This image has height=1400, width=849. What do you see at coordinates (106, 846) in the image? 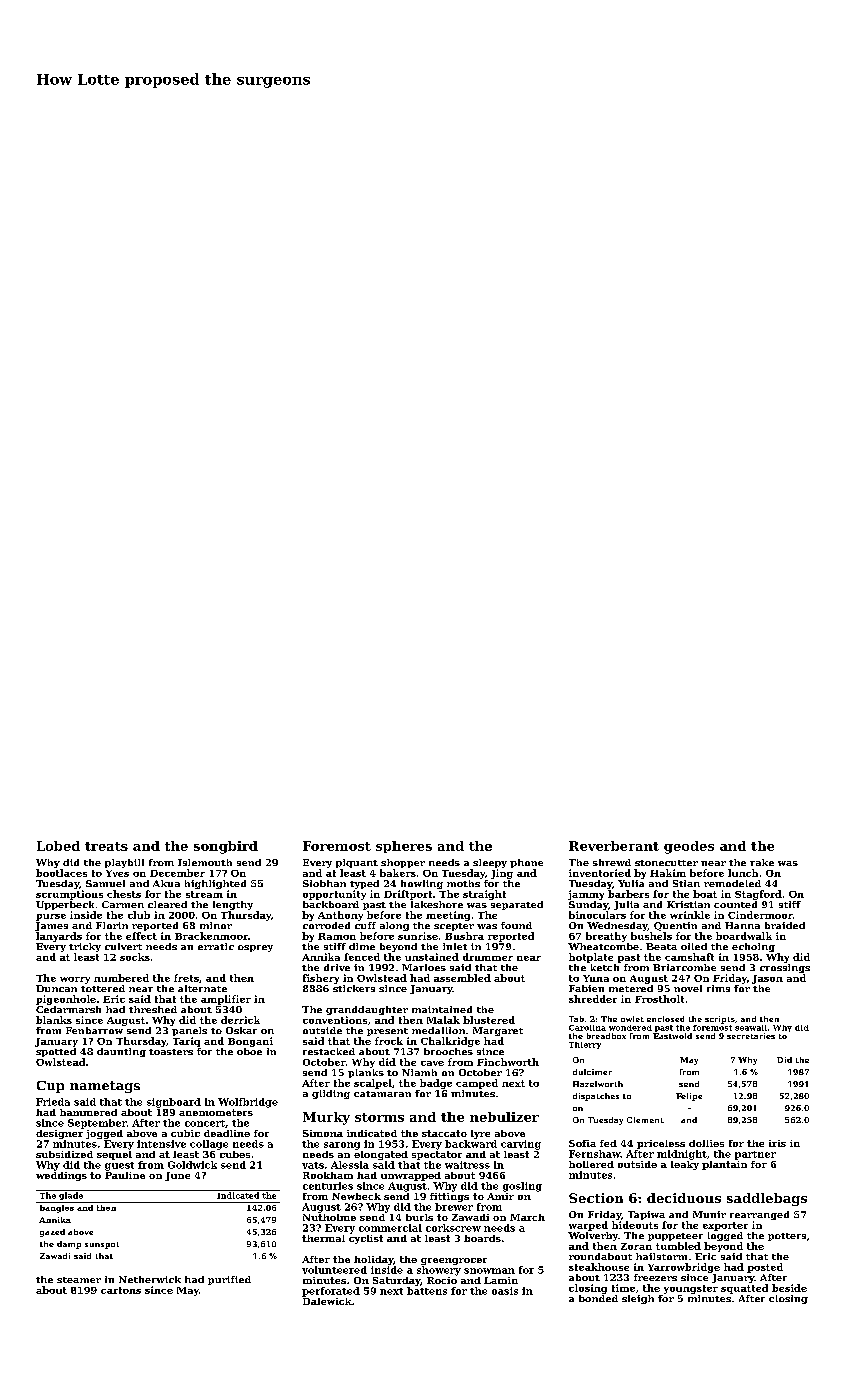
I see `treats` at bounding box center [106, 846].
